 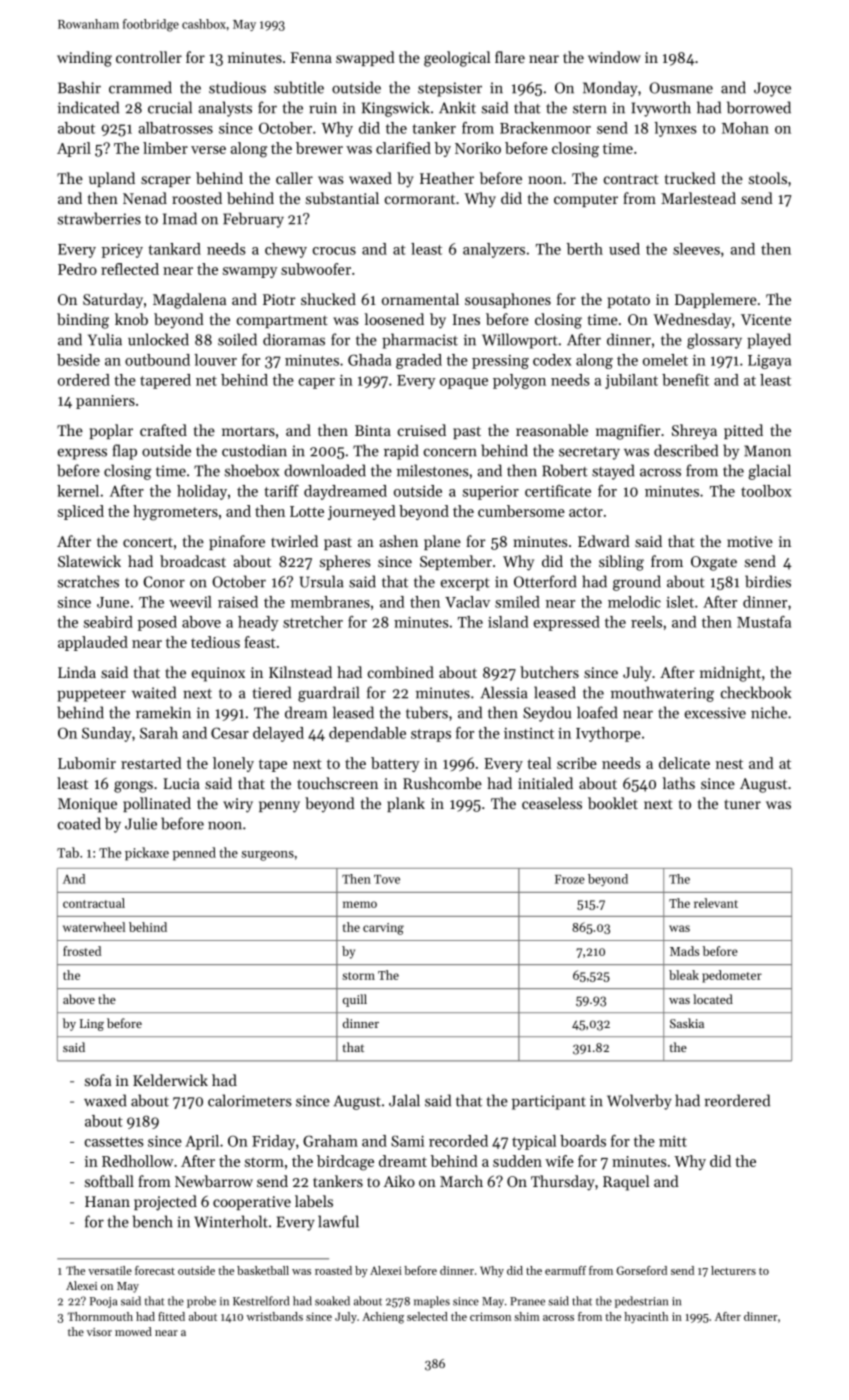 I want to click on ashen, so click(x=399, y=541).
